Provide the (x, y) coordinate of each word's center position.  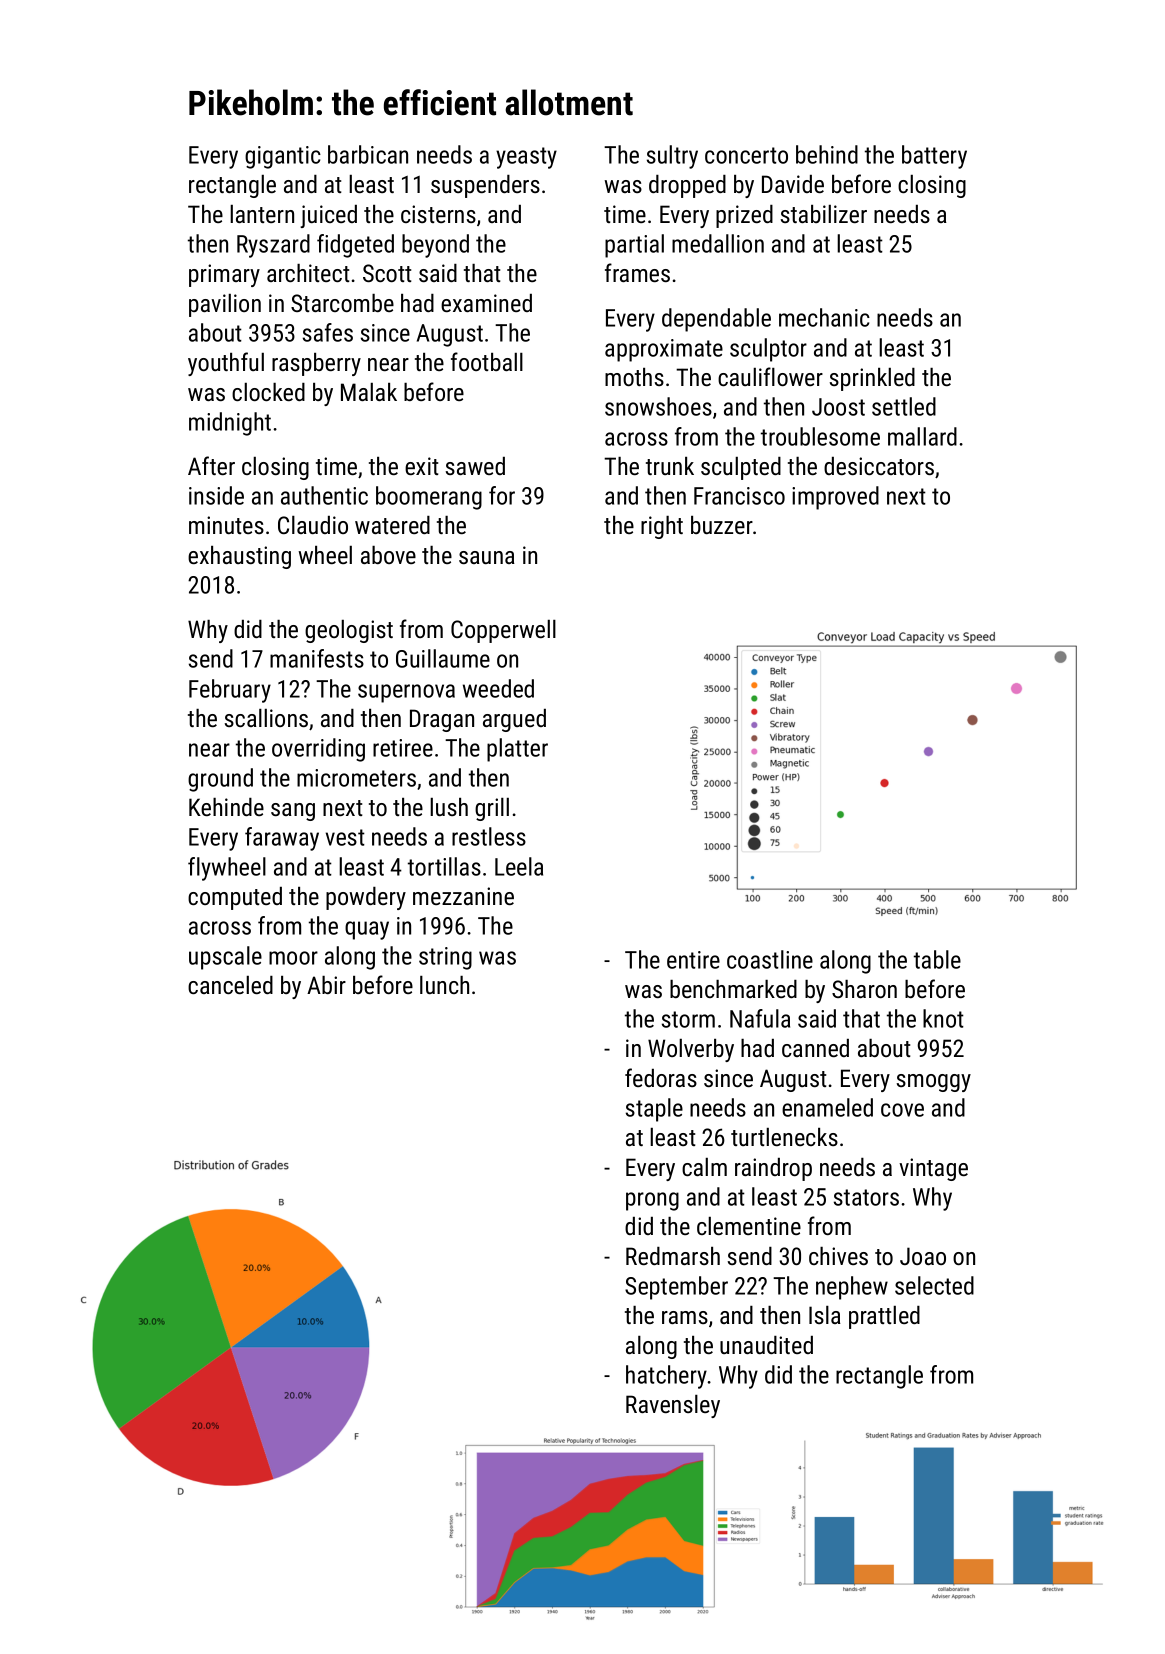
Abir (326, 985)
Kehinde (226, 807)
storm (688, 1019)
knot (943, 1018)
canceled (230, 985)
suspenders (485, 186)
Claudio (313, 525)
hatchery (666, 1377)
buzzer (722, 525)
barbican (368, 154)
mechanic (824, 317)
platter (517, 750)
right (662, 527)
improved (835, 498)
